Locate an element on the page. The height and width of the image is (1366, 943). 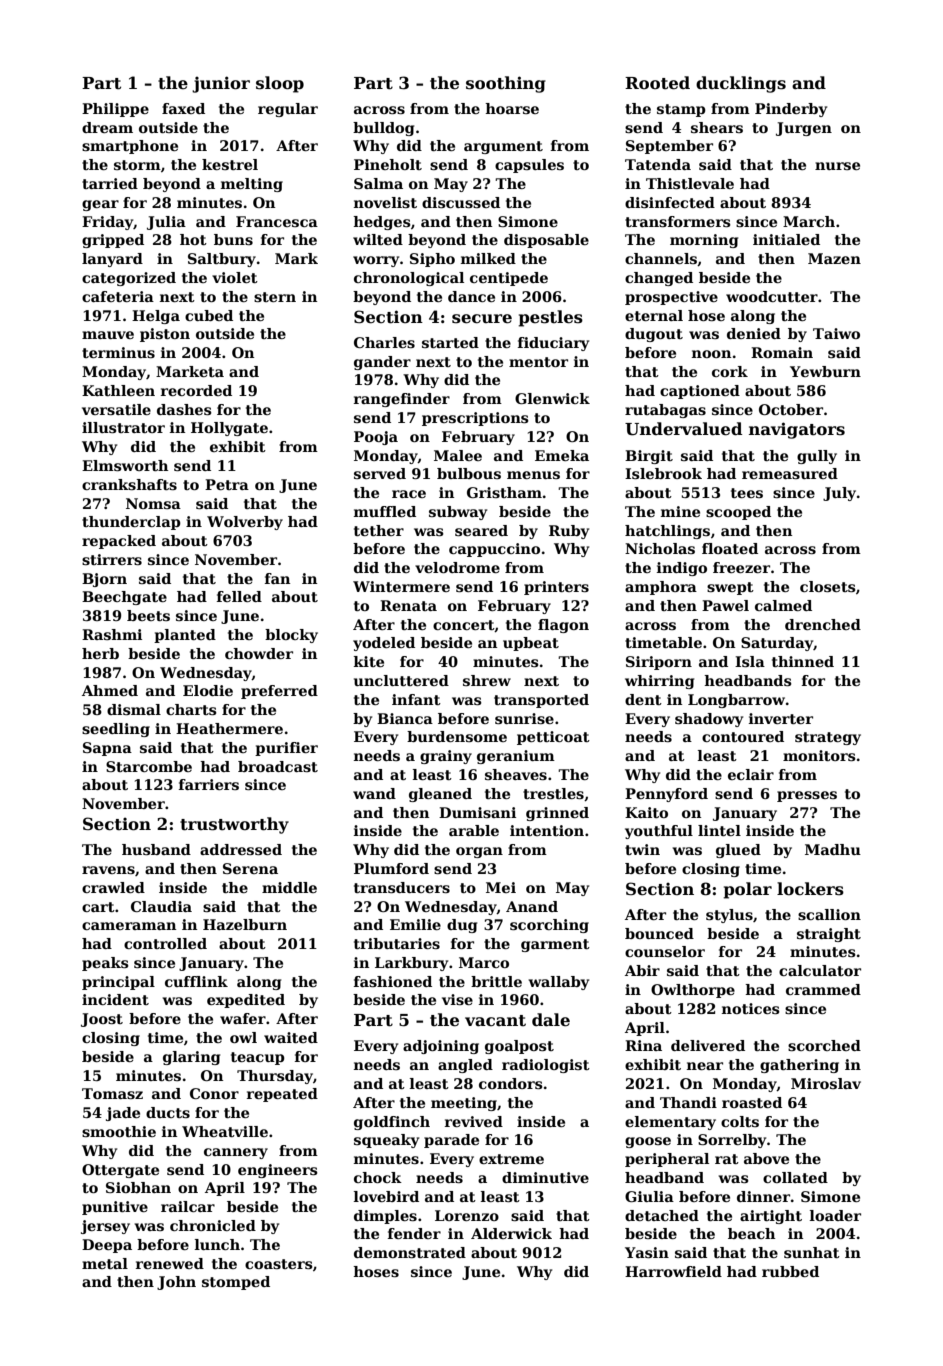
Salma is located at coordinates (378, 183).
